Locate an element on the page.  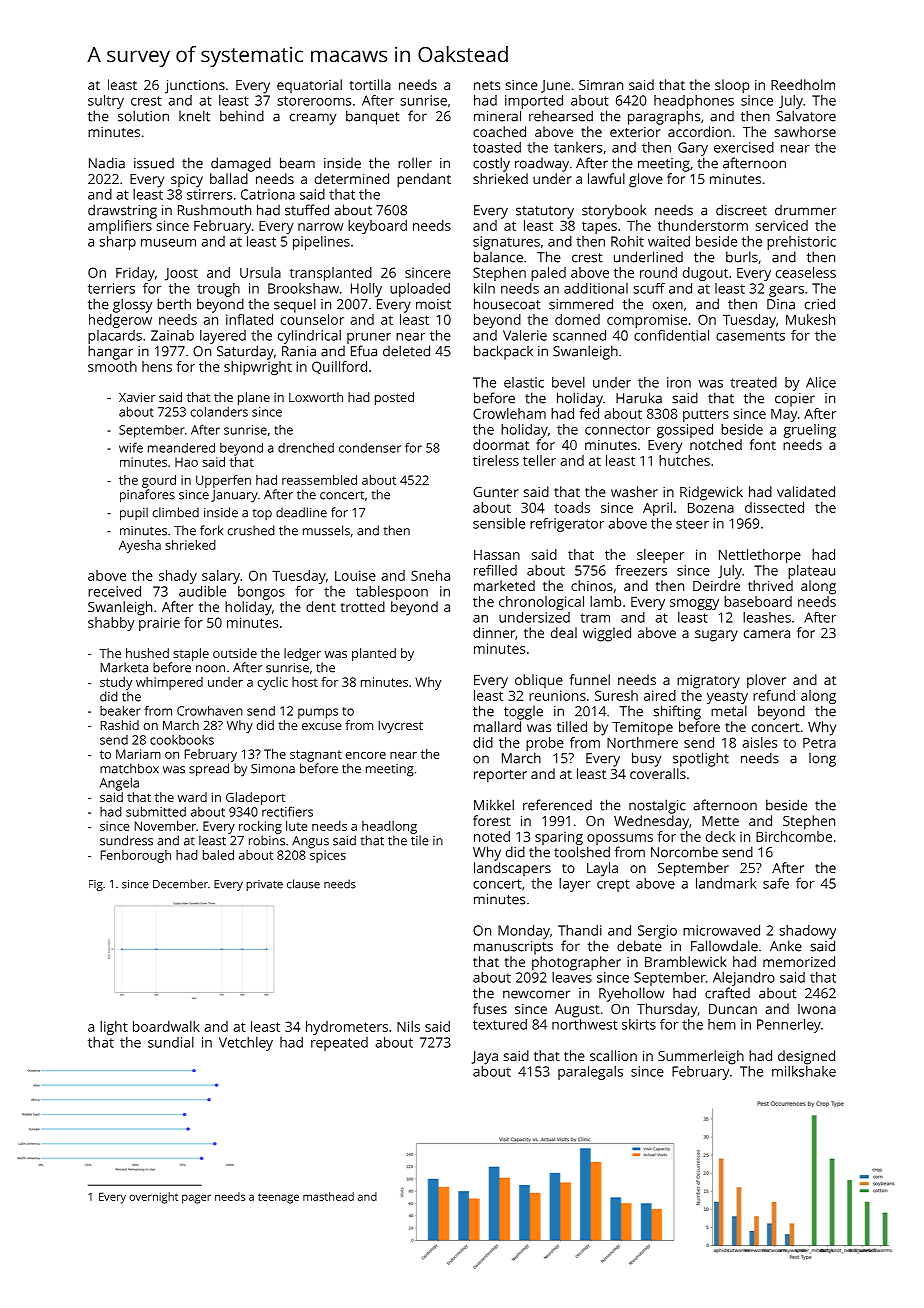
Sneha is located at coordinates (430, 575).
